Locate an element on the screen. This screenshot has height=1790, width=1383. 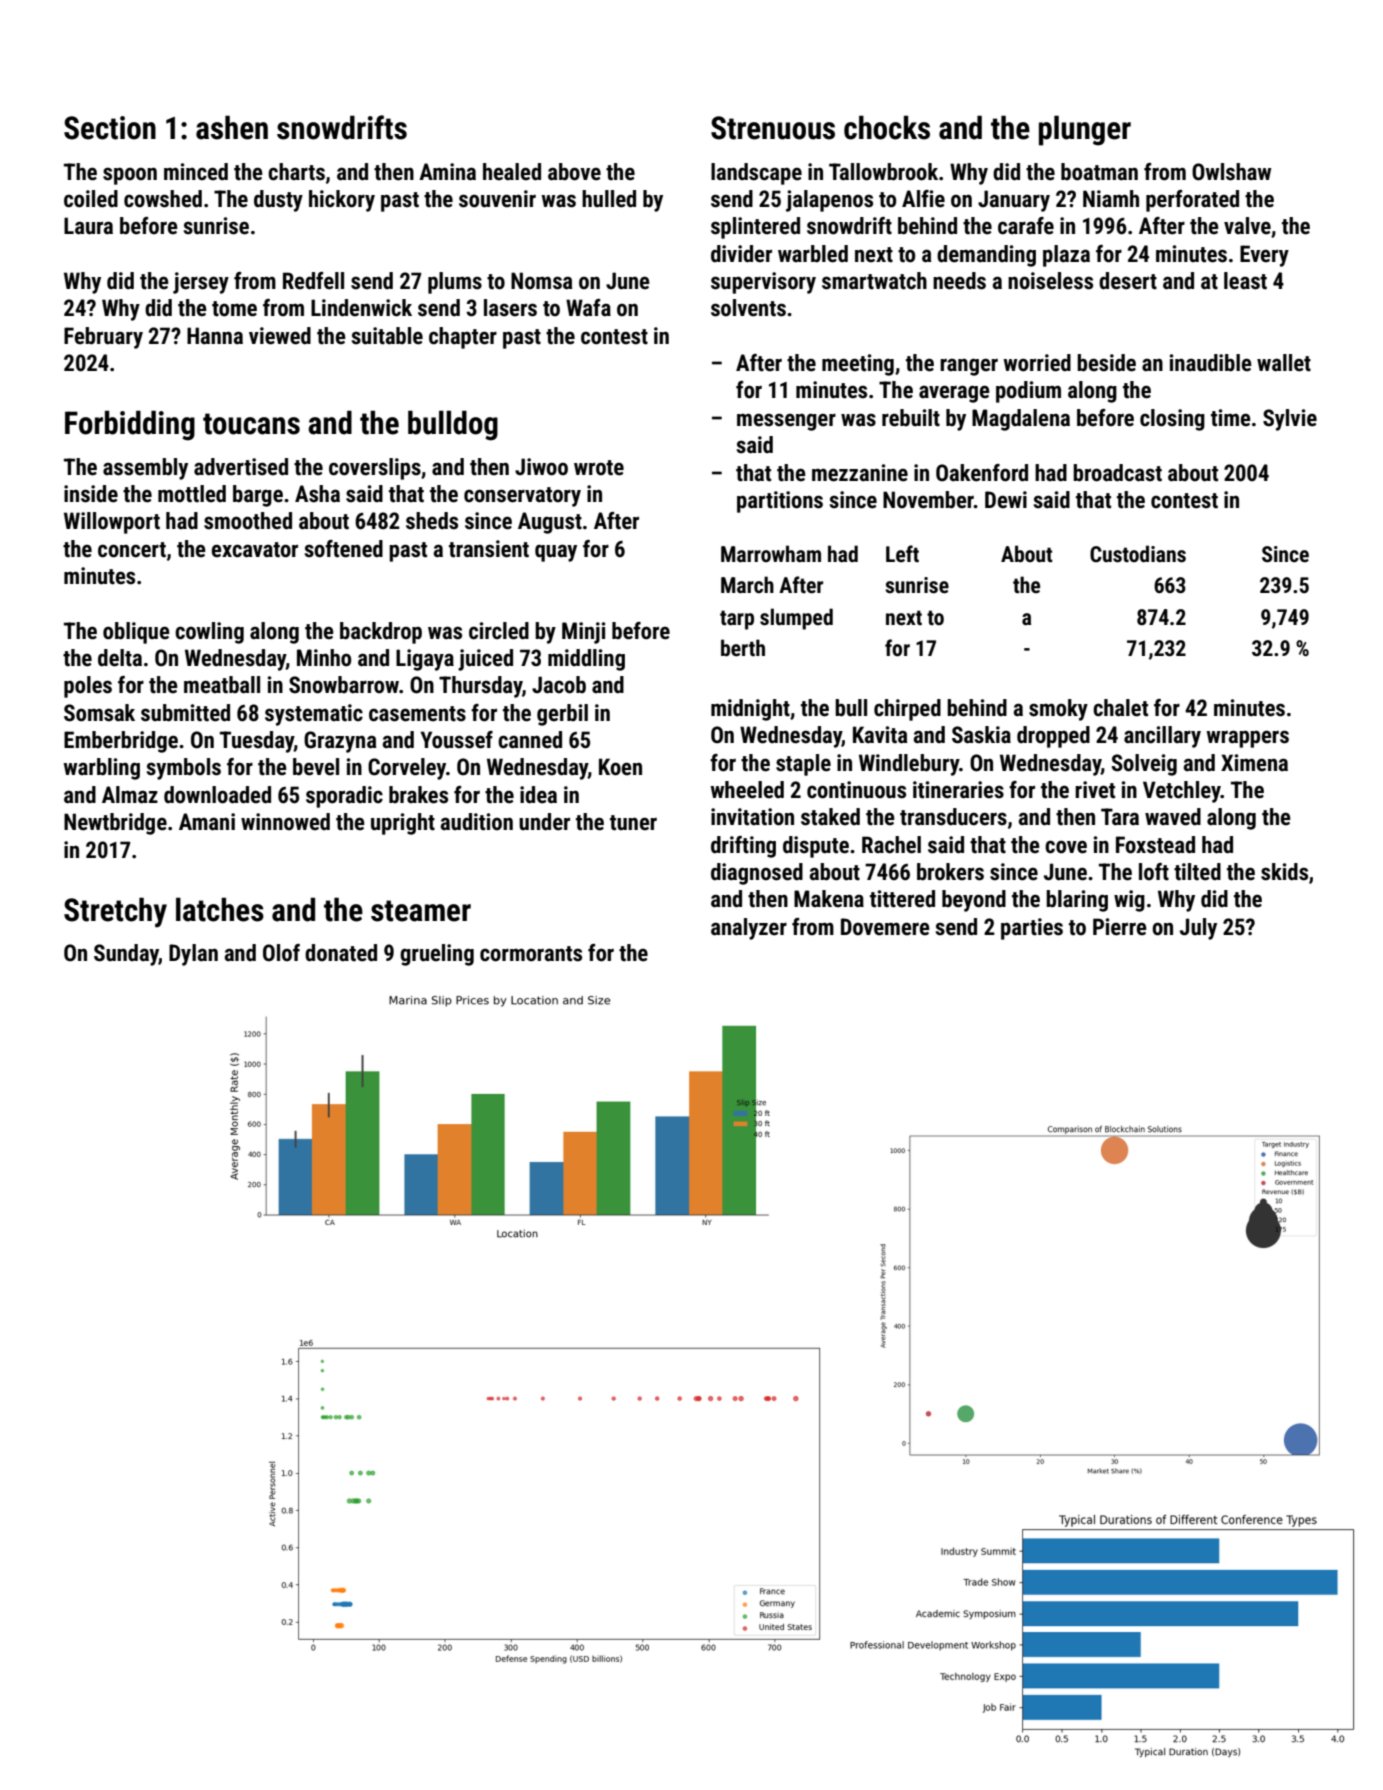
valve is located at coordinates (1247, 226).
